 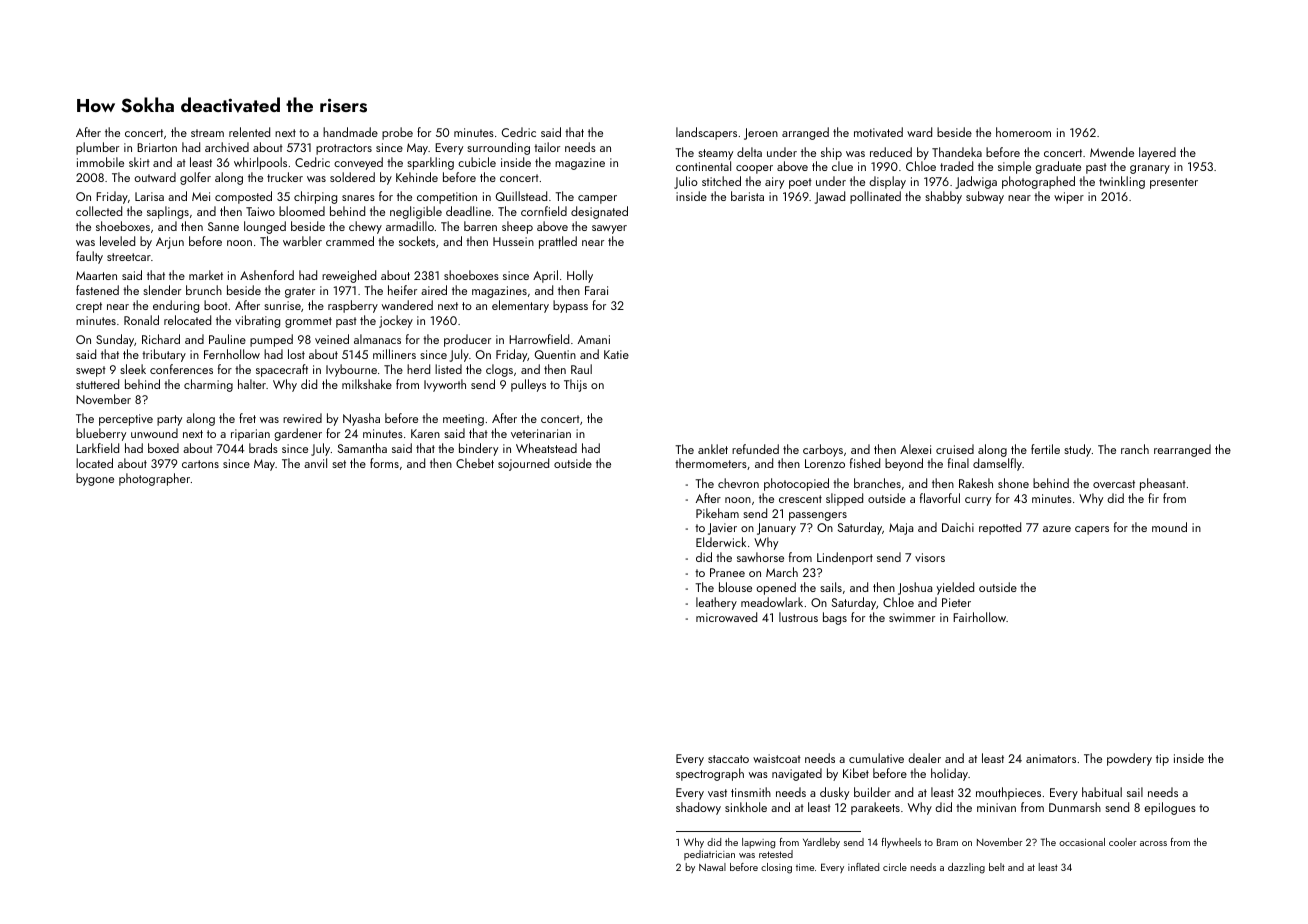 What do you see at coordinates (207, 133) in the screenshot?
I see `stream` at bounding box center [207, 133].
